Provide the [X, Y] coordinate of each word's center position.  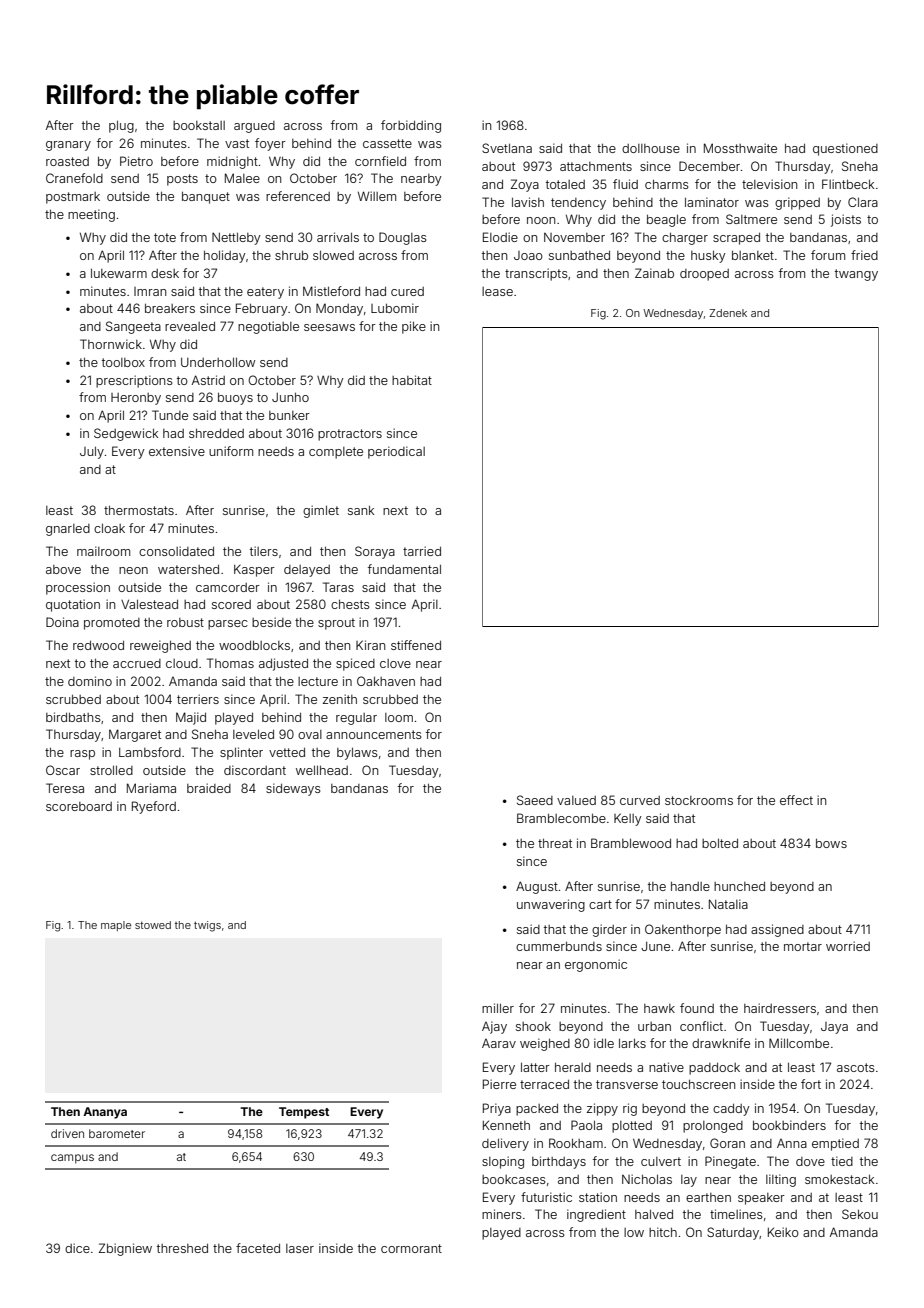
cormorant [411, 1248]
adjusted [283, 664]
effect [796, 800]
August [537, 887]
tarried [422, 551]
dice [77, 1248]
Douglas [403, 238]
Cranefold [74, 178]
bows [831, 843]
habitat [412, 380]
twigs [207, 926]
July [92, 453]
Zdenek [728, 313]
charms [667, 184]
